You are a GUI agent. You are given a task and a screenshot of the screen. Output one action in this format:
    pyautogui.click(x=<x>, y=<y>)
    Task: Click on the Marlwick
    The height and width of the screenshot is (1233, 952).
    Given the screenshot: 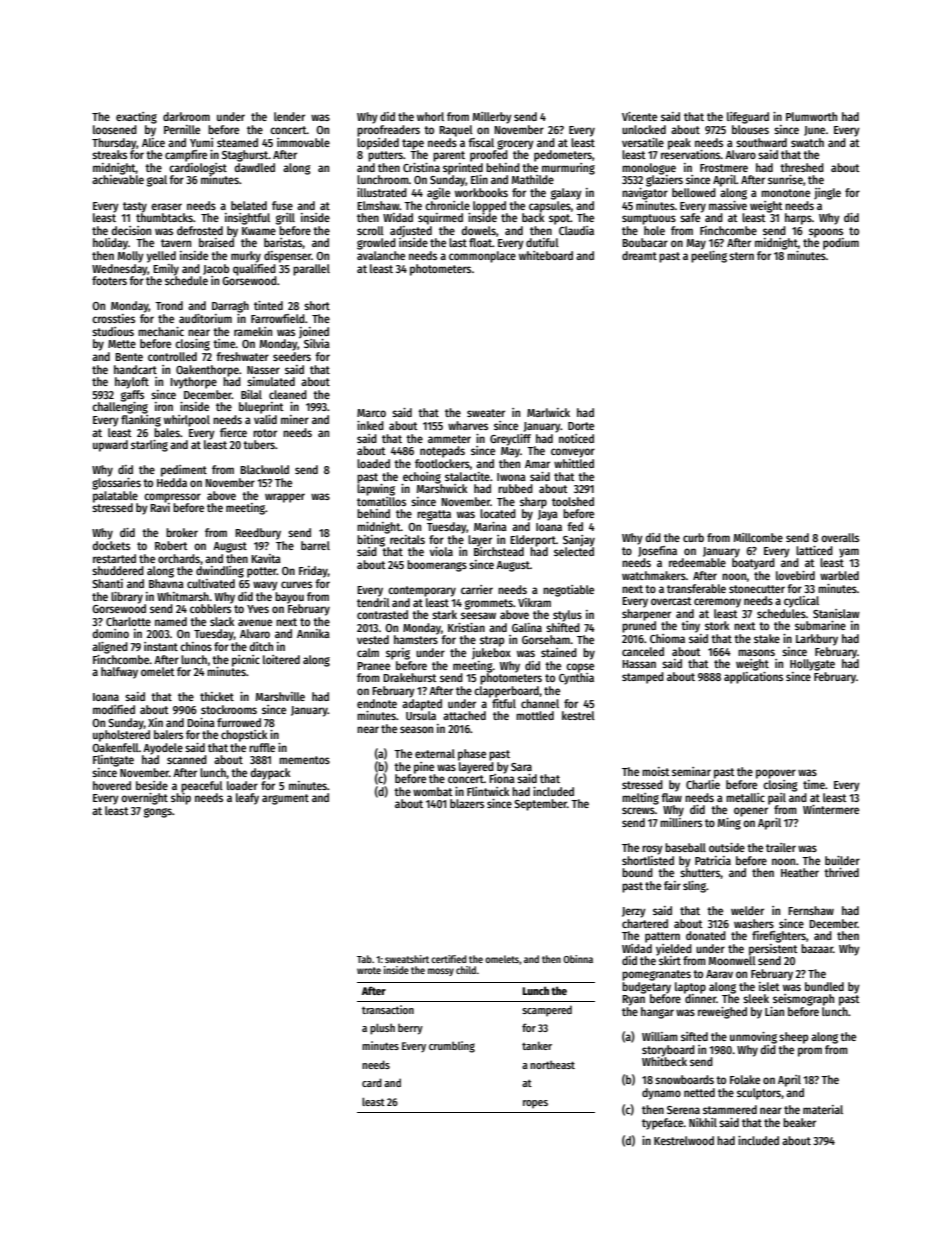 What is the action you would take?
    pyautogui.click(x=548, y=412)
